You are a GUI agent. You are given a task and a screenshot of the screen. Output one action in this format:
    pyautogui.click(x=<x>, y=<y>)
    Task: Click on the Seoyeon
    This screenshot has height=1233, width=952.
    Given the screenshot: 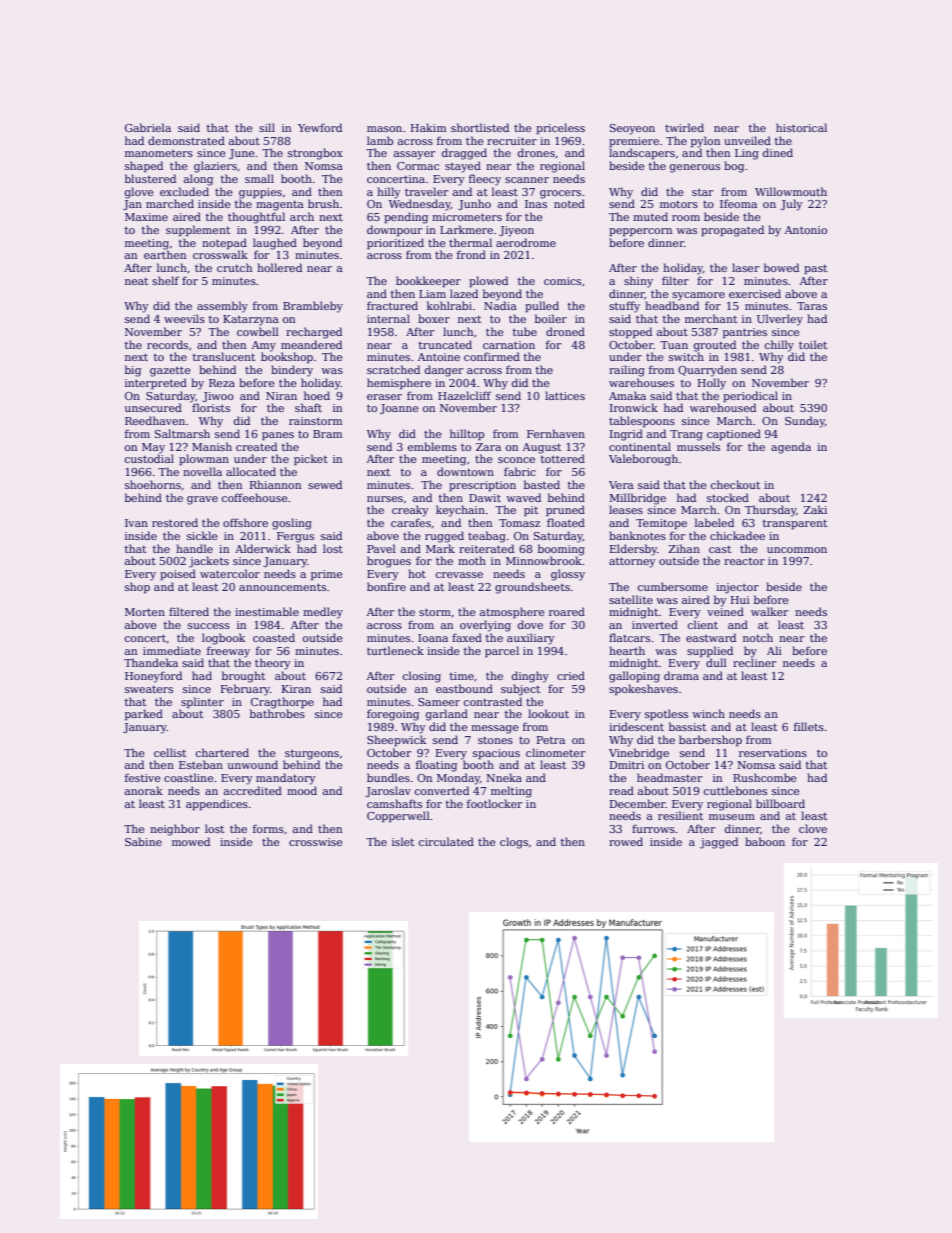 What is the action you would take?
    pyautogui.click(x=632, y=129)
